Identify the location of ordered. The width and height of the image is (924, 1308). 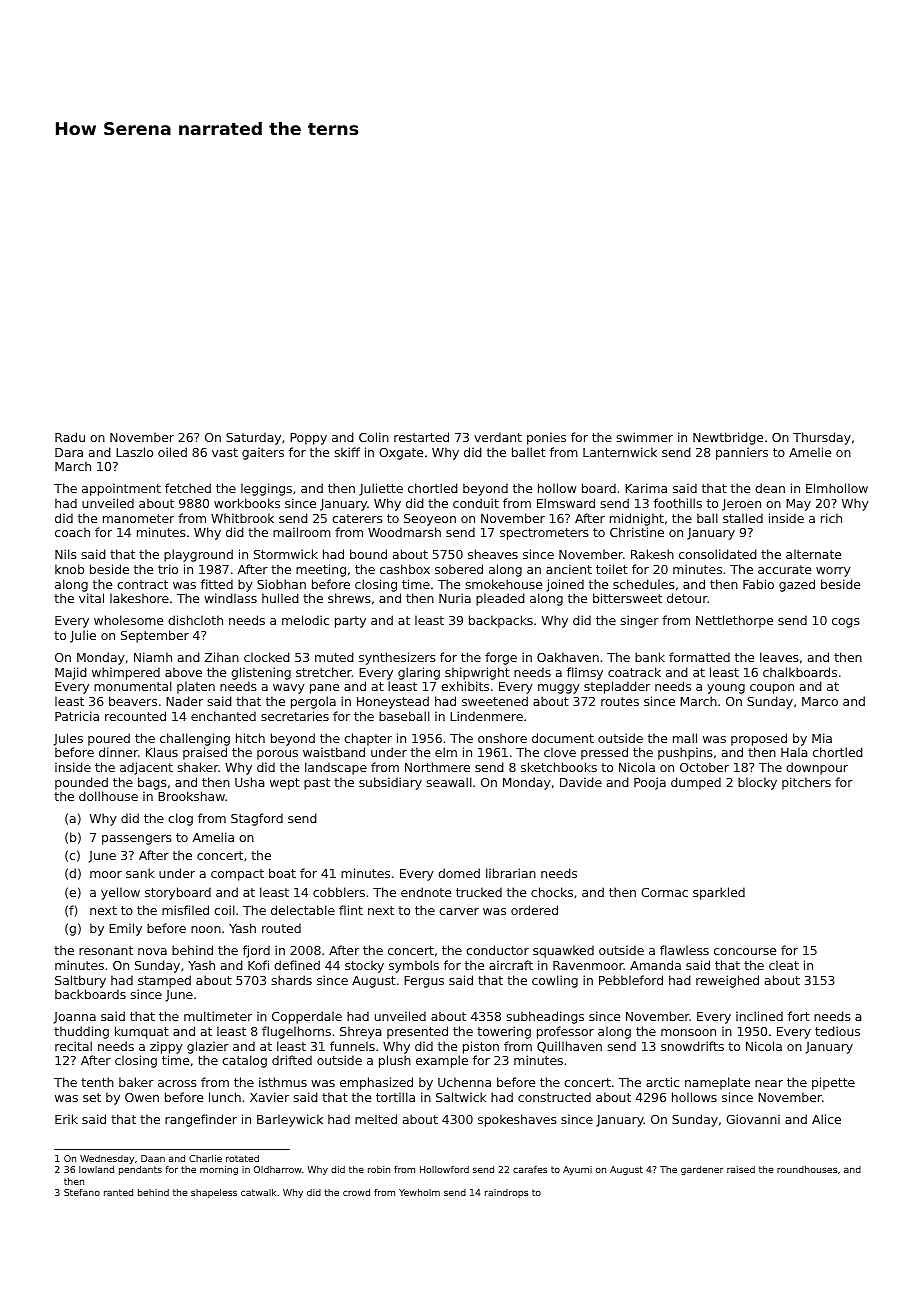
(534, 910).
